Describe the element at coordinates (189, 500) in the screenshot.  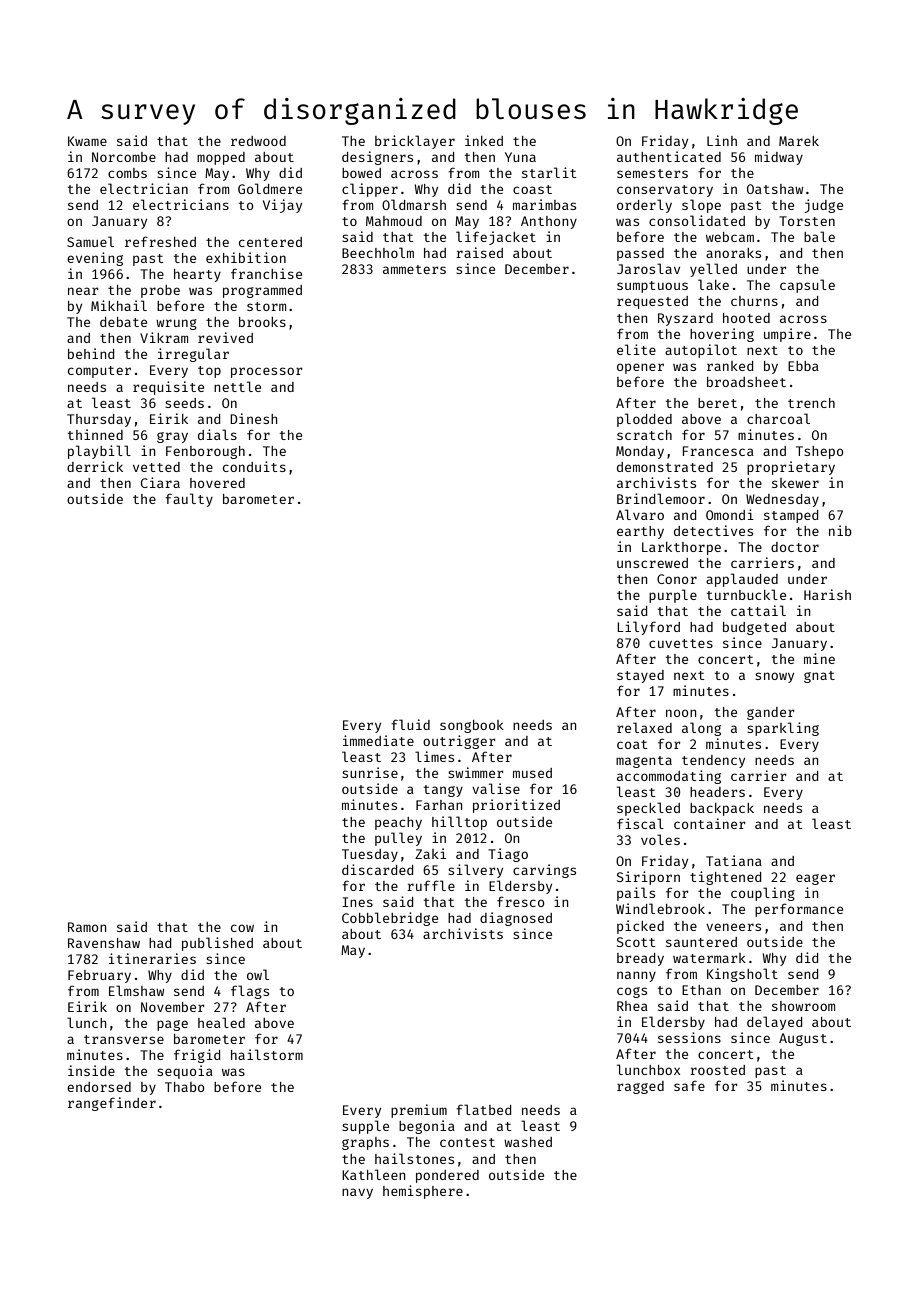
I see `faulty` at that location.
